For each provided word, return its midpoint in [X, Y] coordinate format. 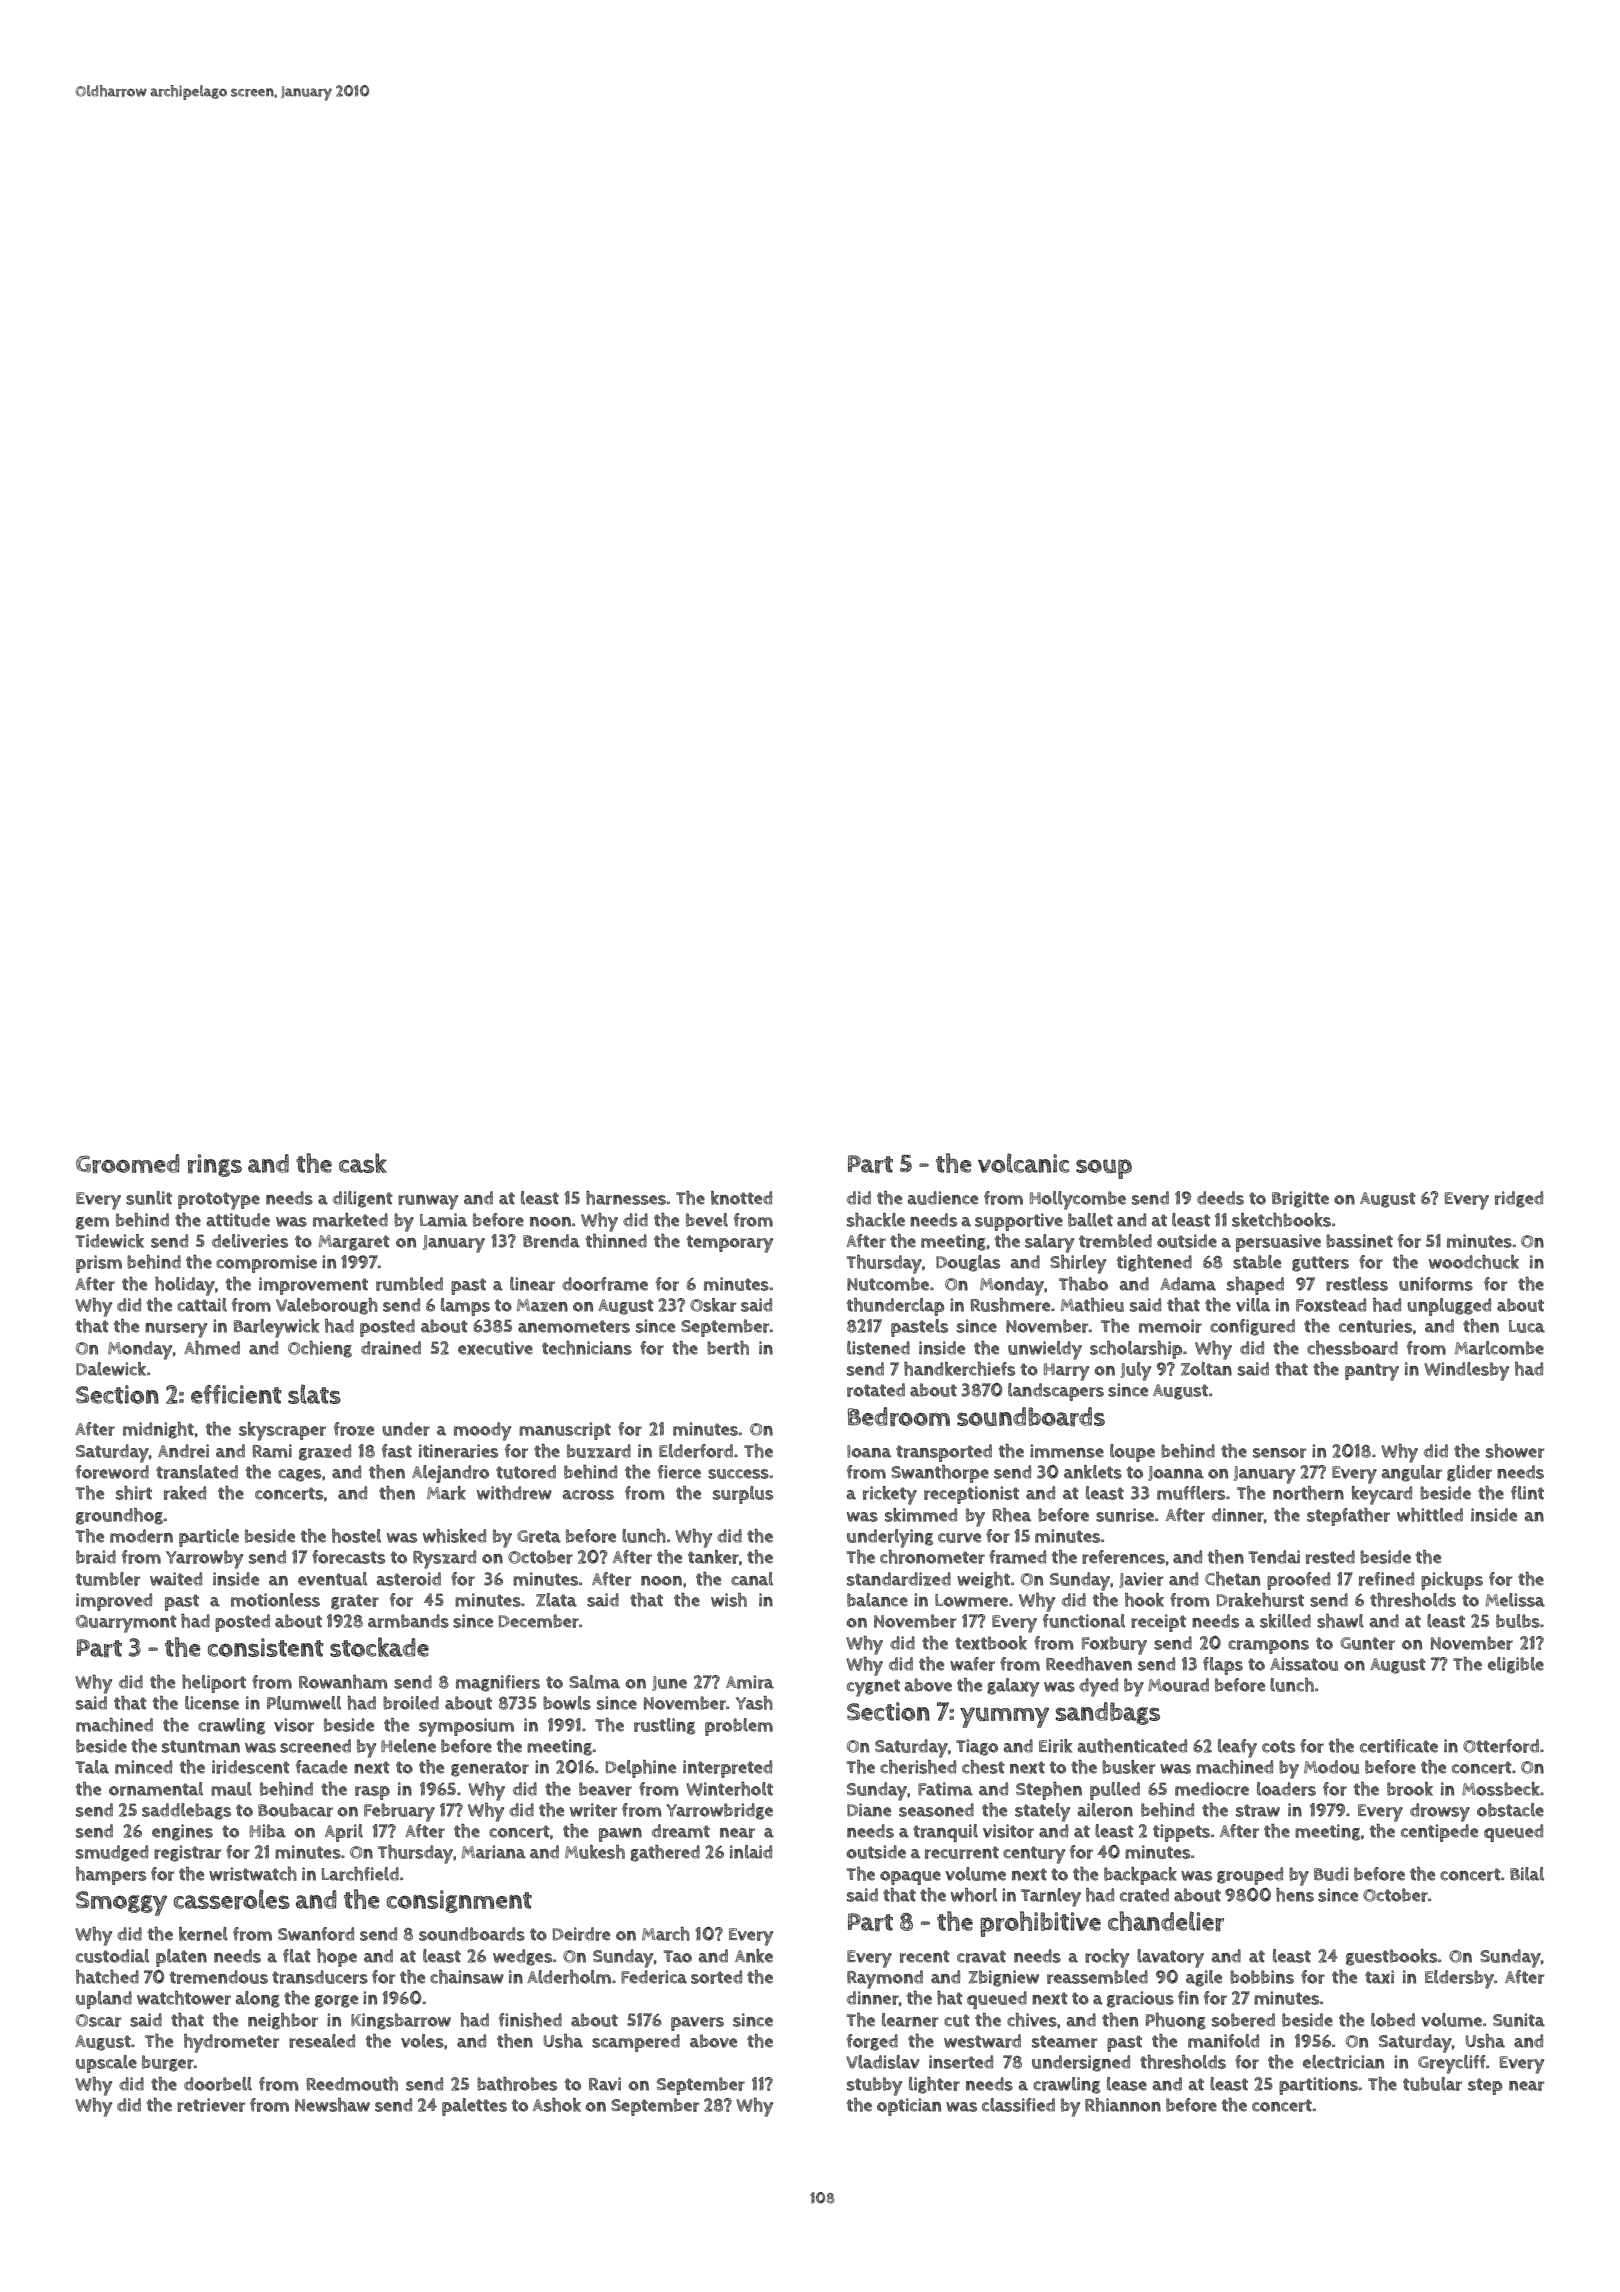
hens [1295, 1895]
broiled [411, 1703]
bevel [707, 1220]
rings [215, 1165]
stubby [874, 2086]
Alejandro [450, 1474]
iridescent [251, 1767]
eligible [1516, 1665]
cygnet [873, 1688]
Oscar [98, 2020]
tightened [1154, 1263]
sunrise [1125, 1515]
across [588, 1495]
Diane [869, 1810]
